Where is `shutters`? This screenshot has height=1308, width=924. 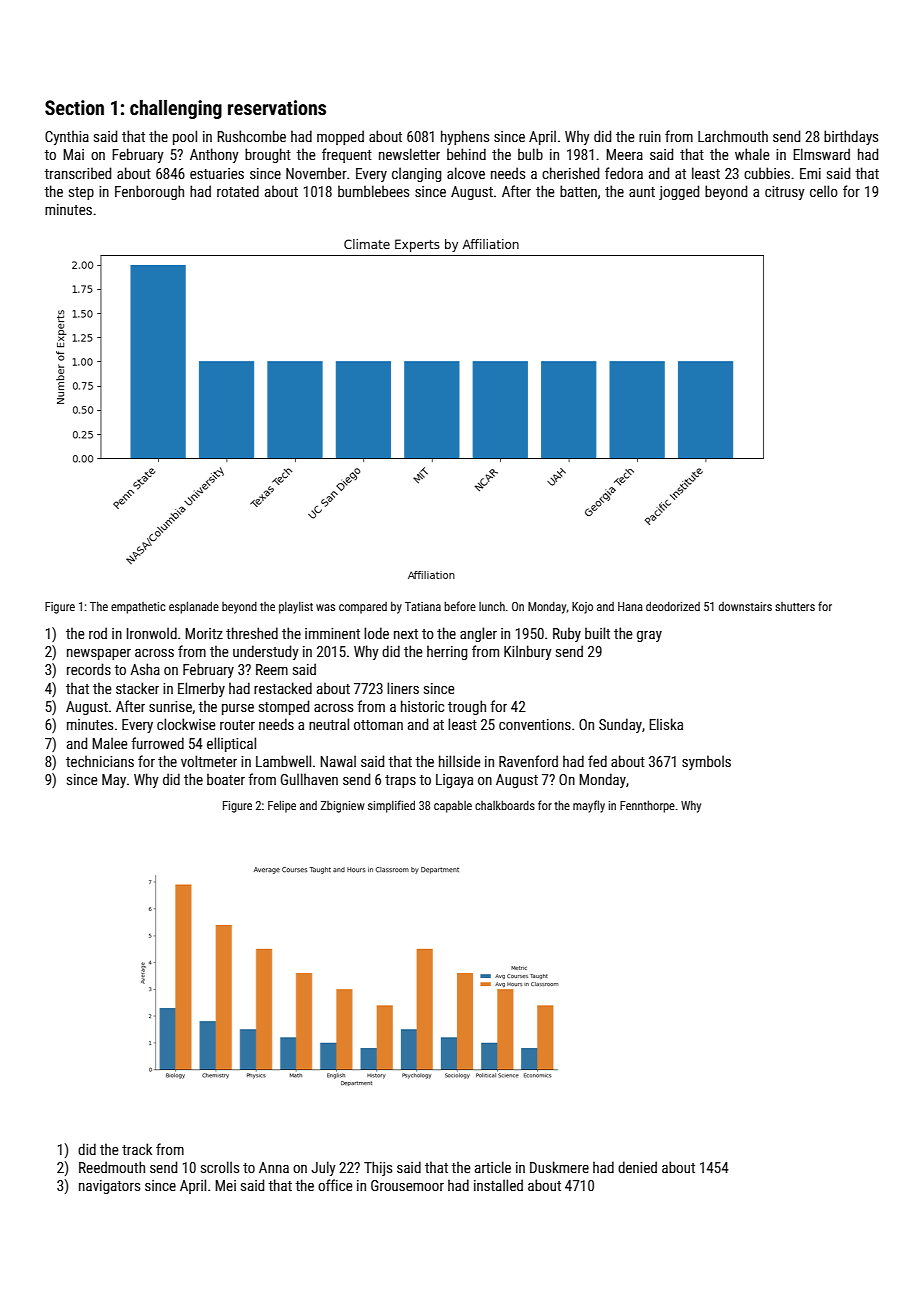
shutters is located at coordinates (795, 606).
